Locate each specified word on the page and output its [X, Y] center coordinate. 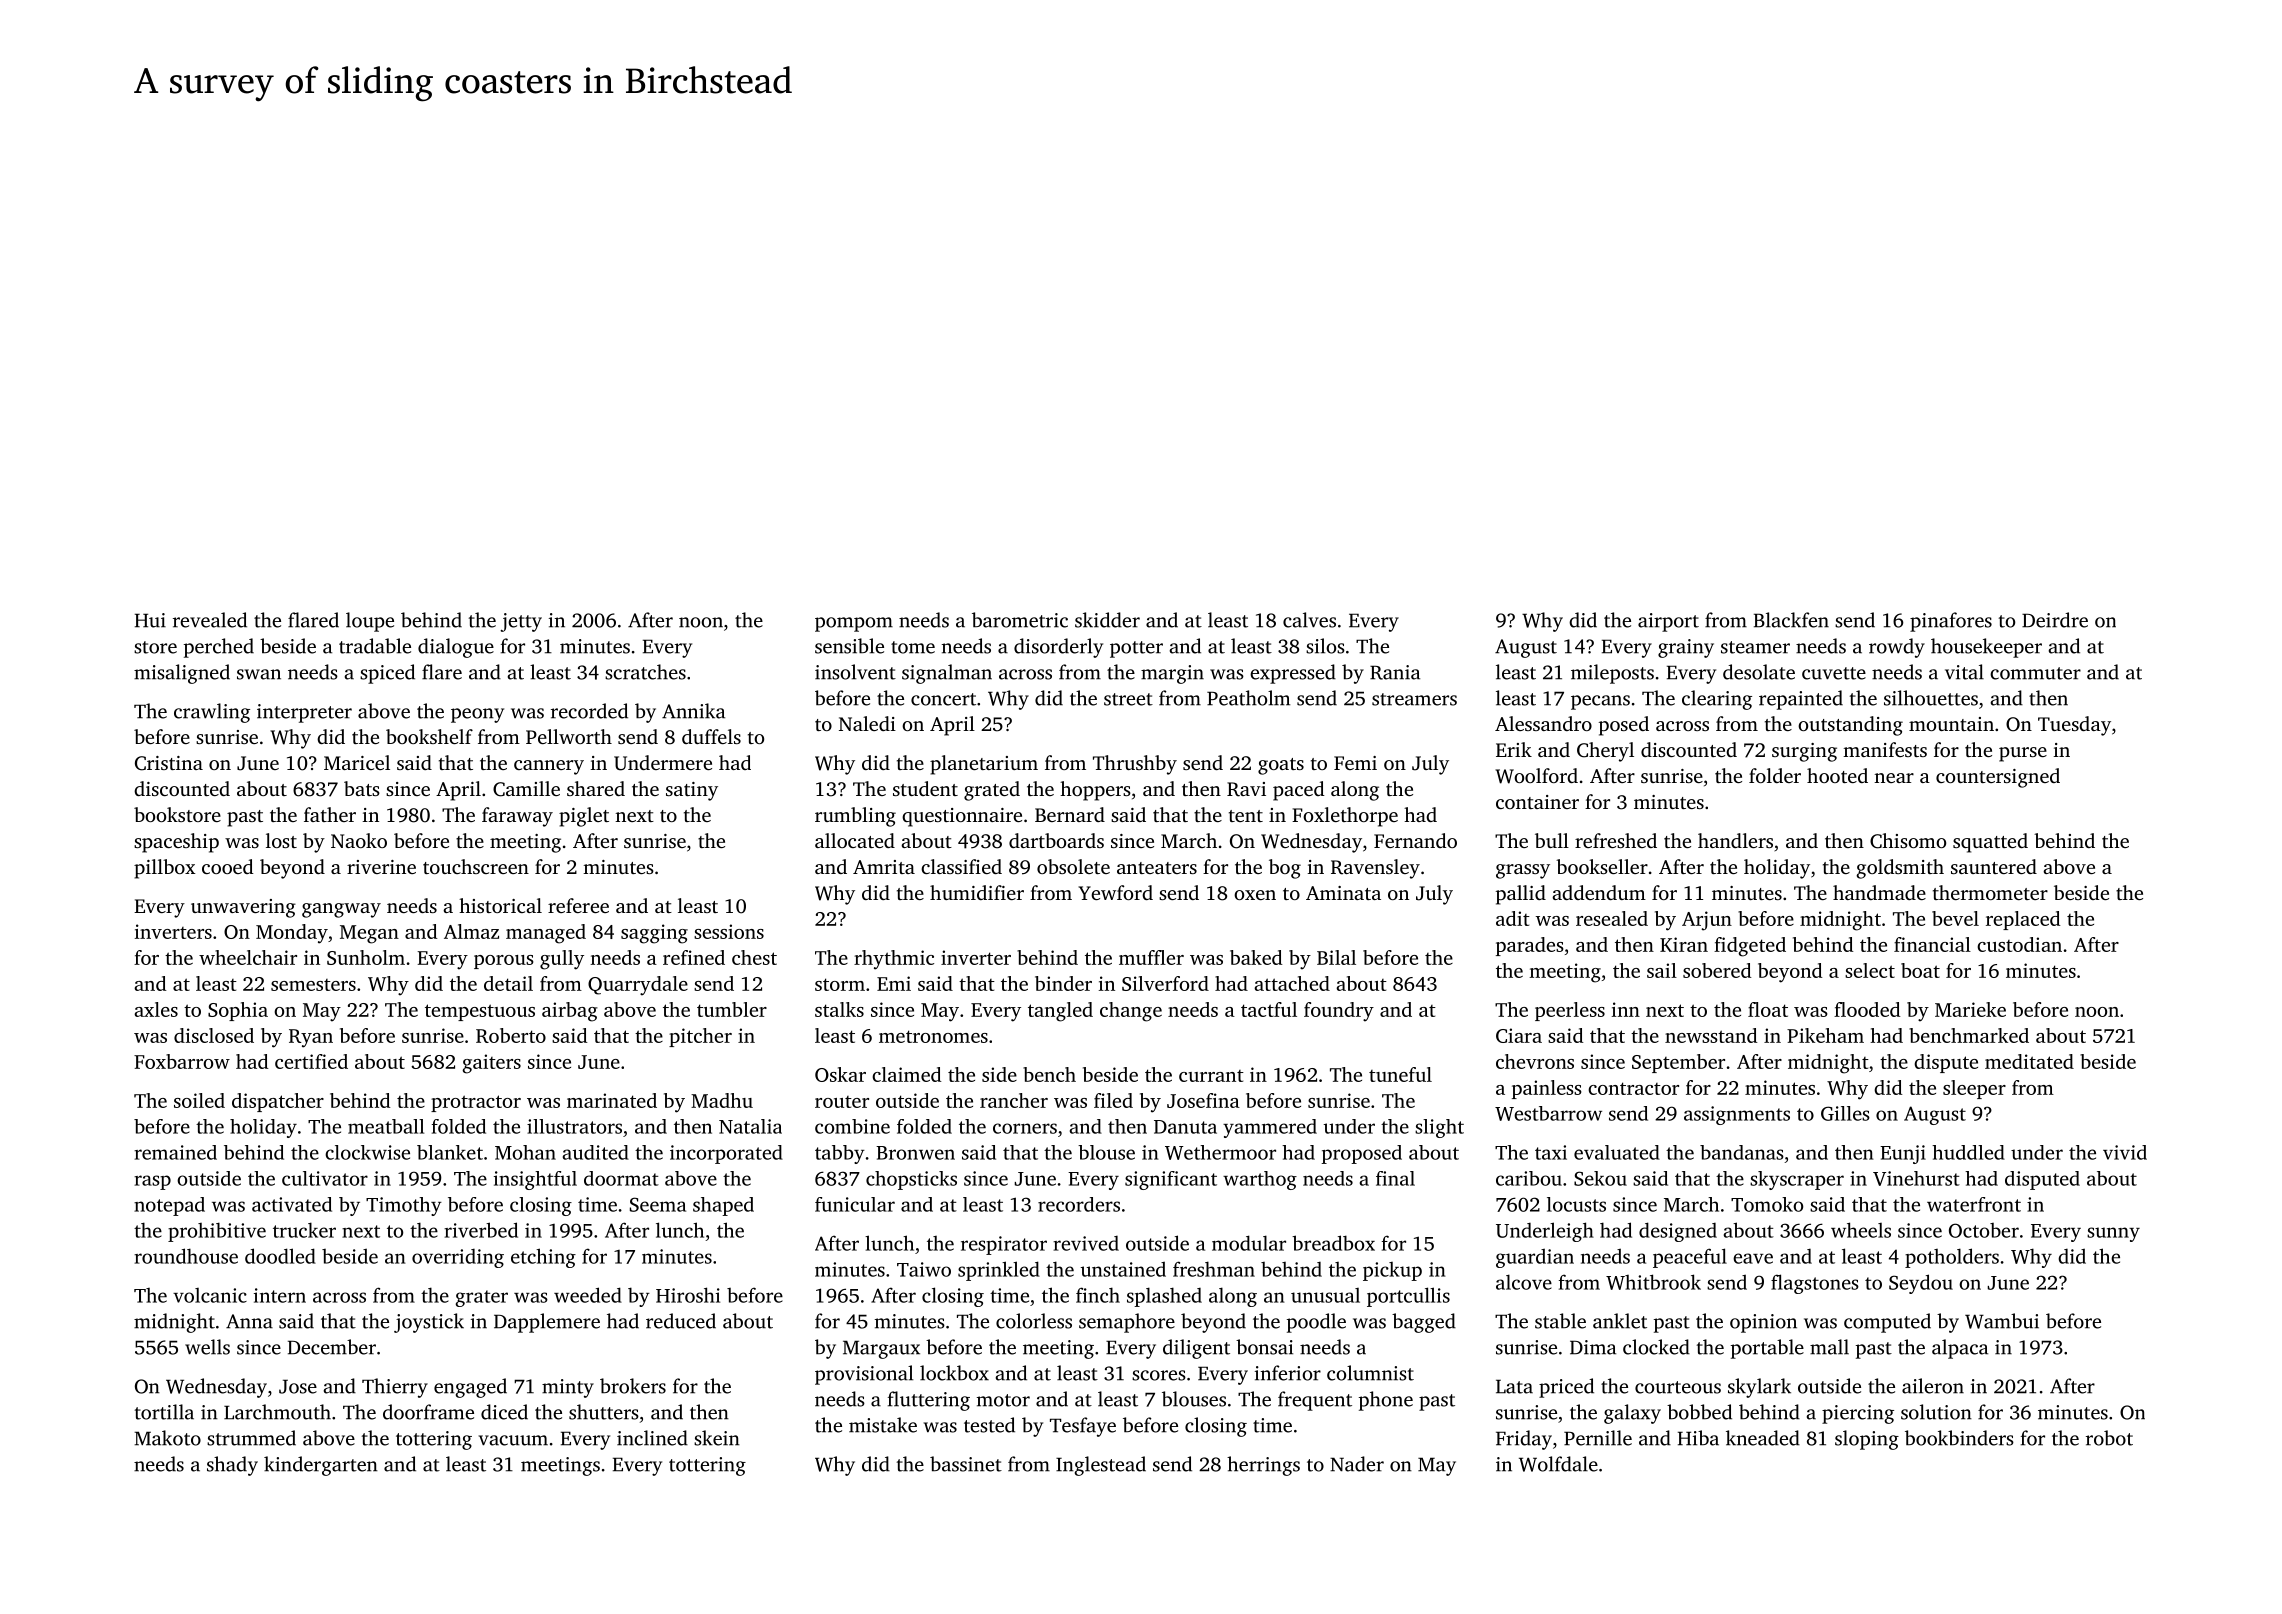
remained [175, 1152]
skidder [1107, 620]
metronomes [933, 1036]
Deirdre [2055, 620]
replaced [2023, 920]
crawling [212, 713]
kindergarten [321, 1466]
